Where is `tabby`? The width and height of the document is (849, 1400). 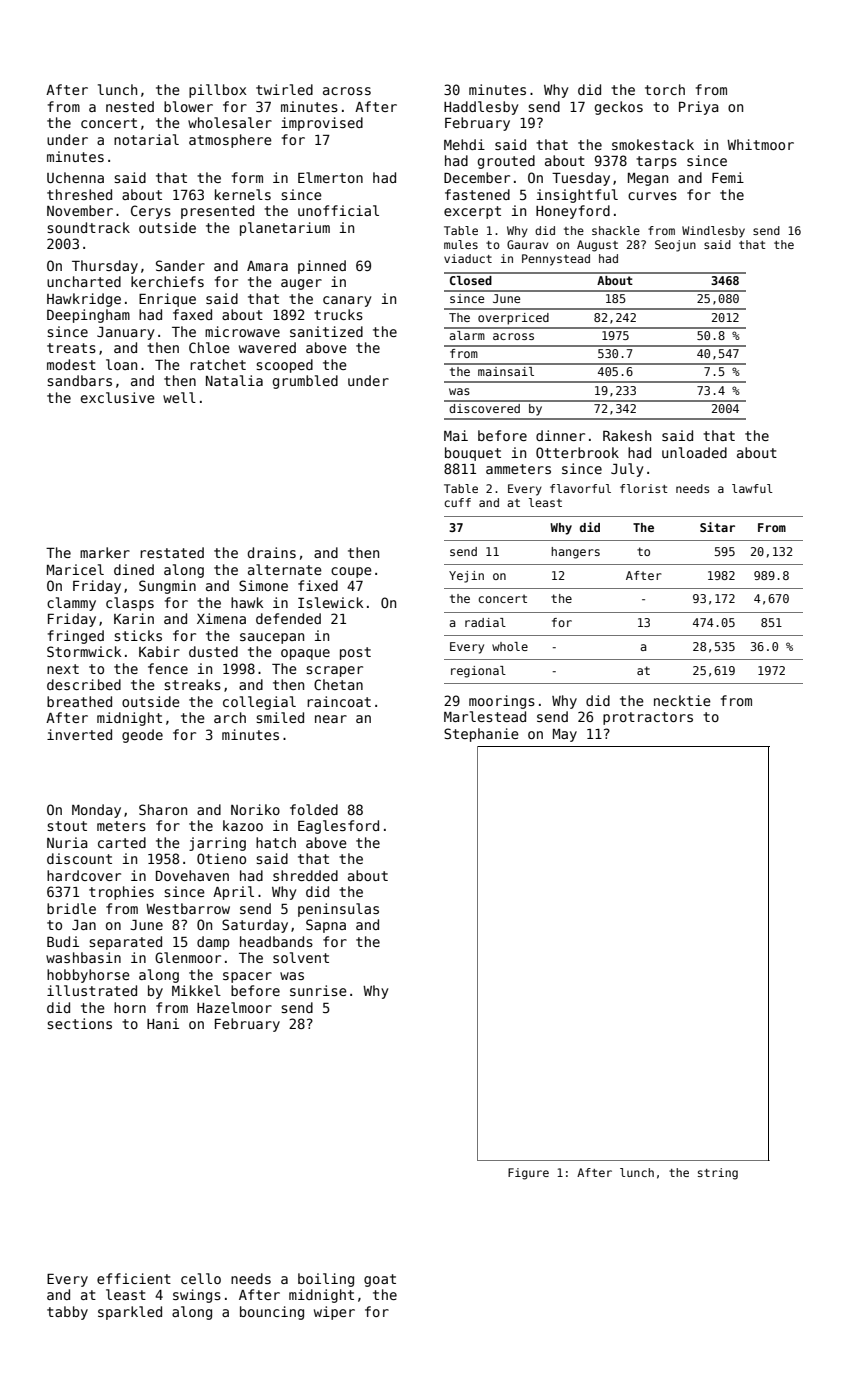
tabby is located at coordinates (67, 1313).
